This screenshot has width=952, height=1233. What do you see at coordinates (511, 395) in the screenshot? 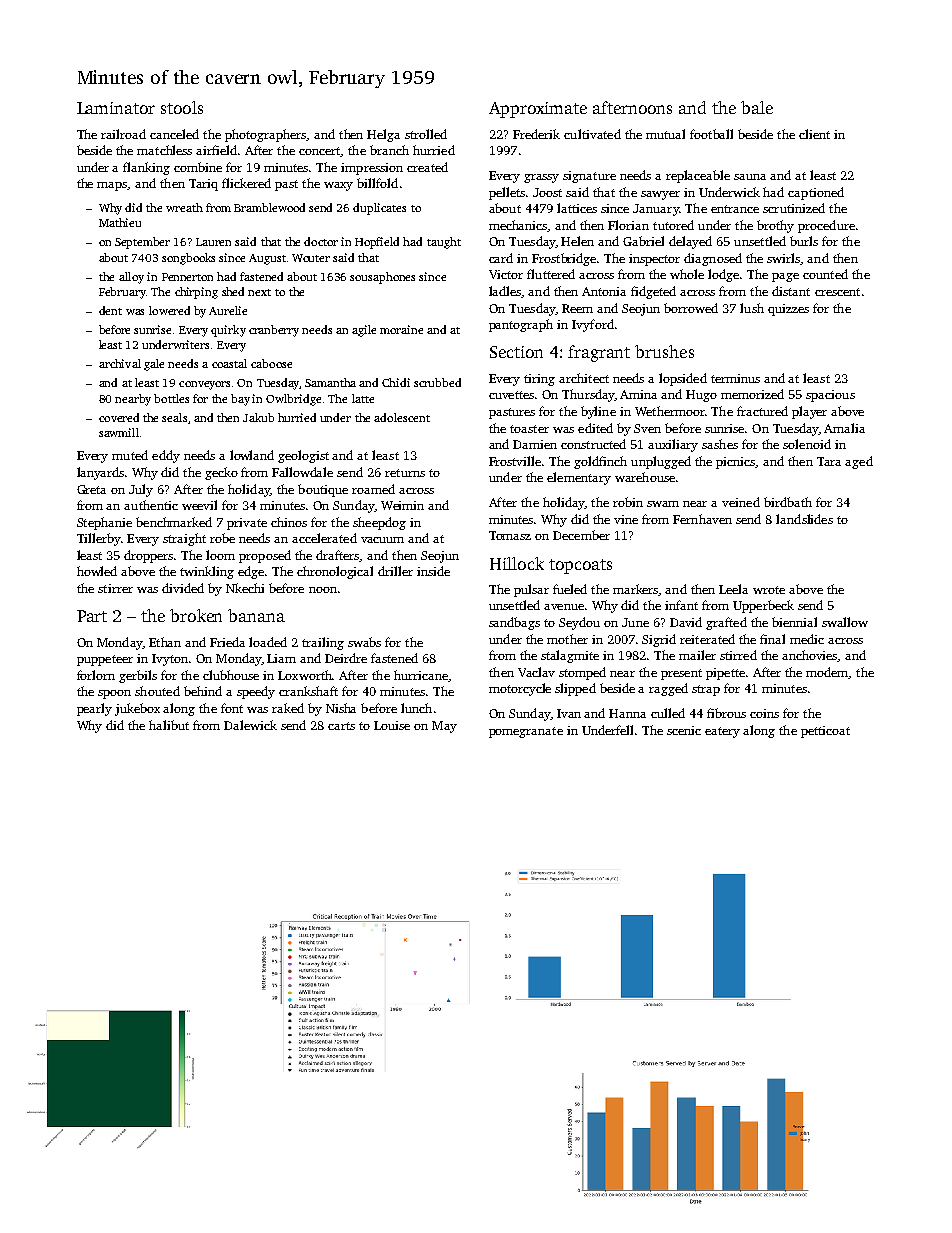
I see `cuvettes` at bounding box center [511, 395].
